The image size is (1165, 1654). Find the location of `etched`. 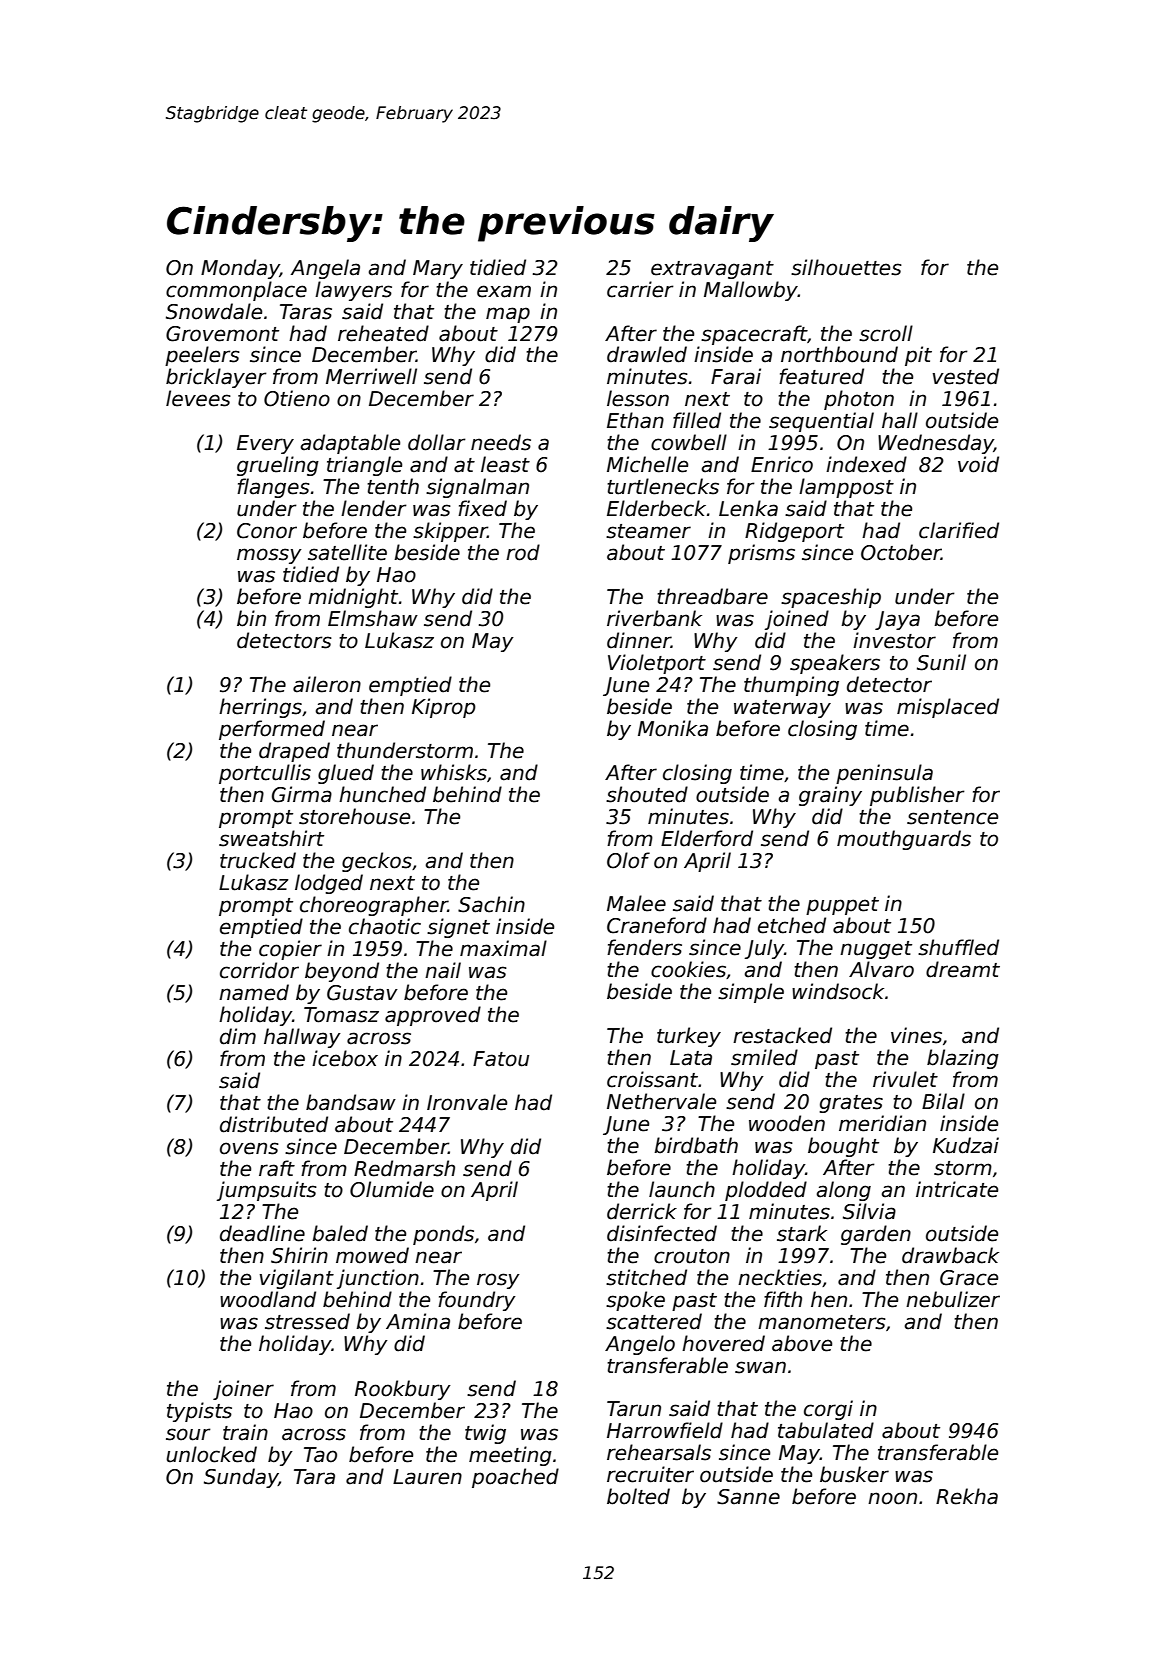

etched is located at coordinates (792, 925).
